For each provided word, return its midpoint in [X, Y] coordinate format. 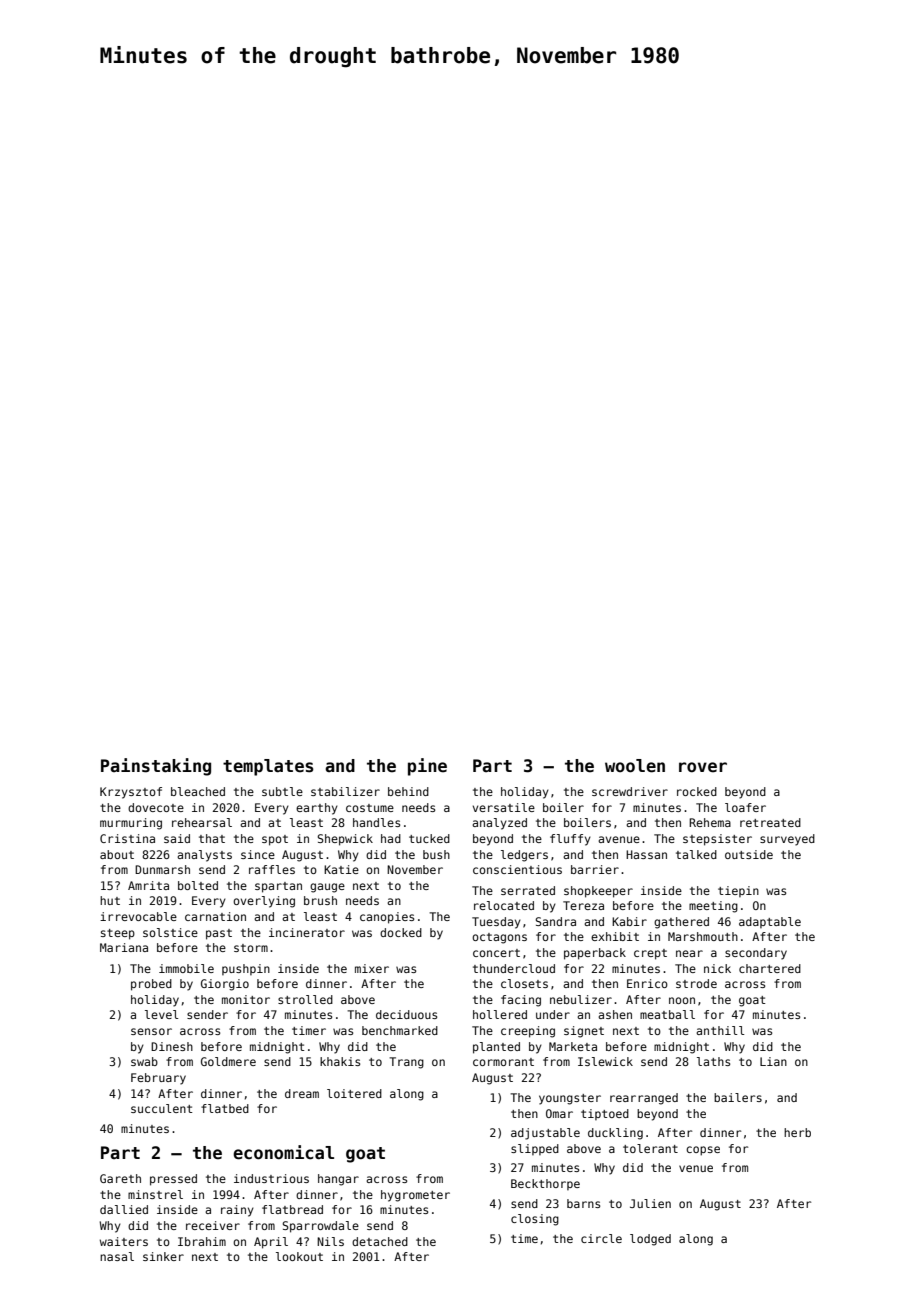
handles [376, 822]
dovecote [156, 807]
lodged [650, 1240]
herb [797, 1132]
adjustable [545, 1134]
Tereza [583, 905]
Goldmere [228, 1061]
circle [601, 1238]
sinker [163, 1256]
